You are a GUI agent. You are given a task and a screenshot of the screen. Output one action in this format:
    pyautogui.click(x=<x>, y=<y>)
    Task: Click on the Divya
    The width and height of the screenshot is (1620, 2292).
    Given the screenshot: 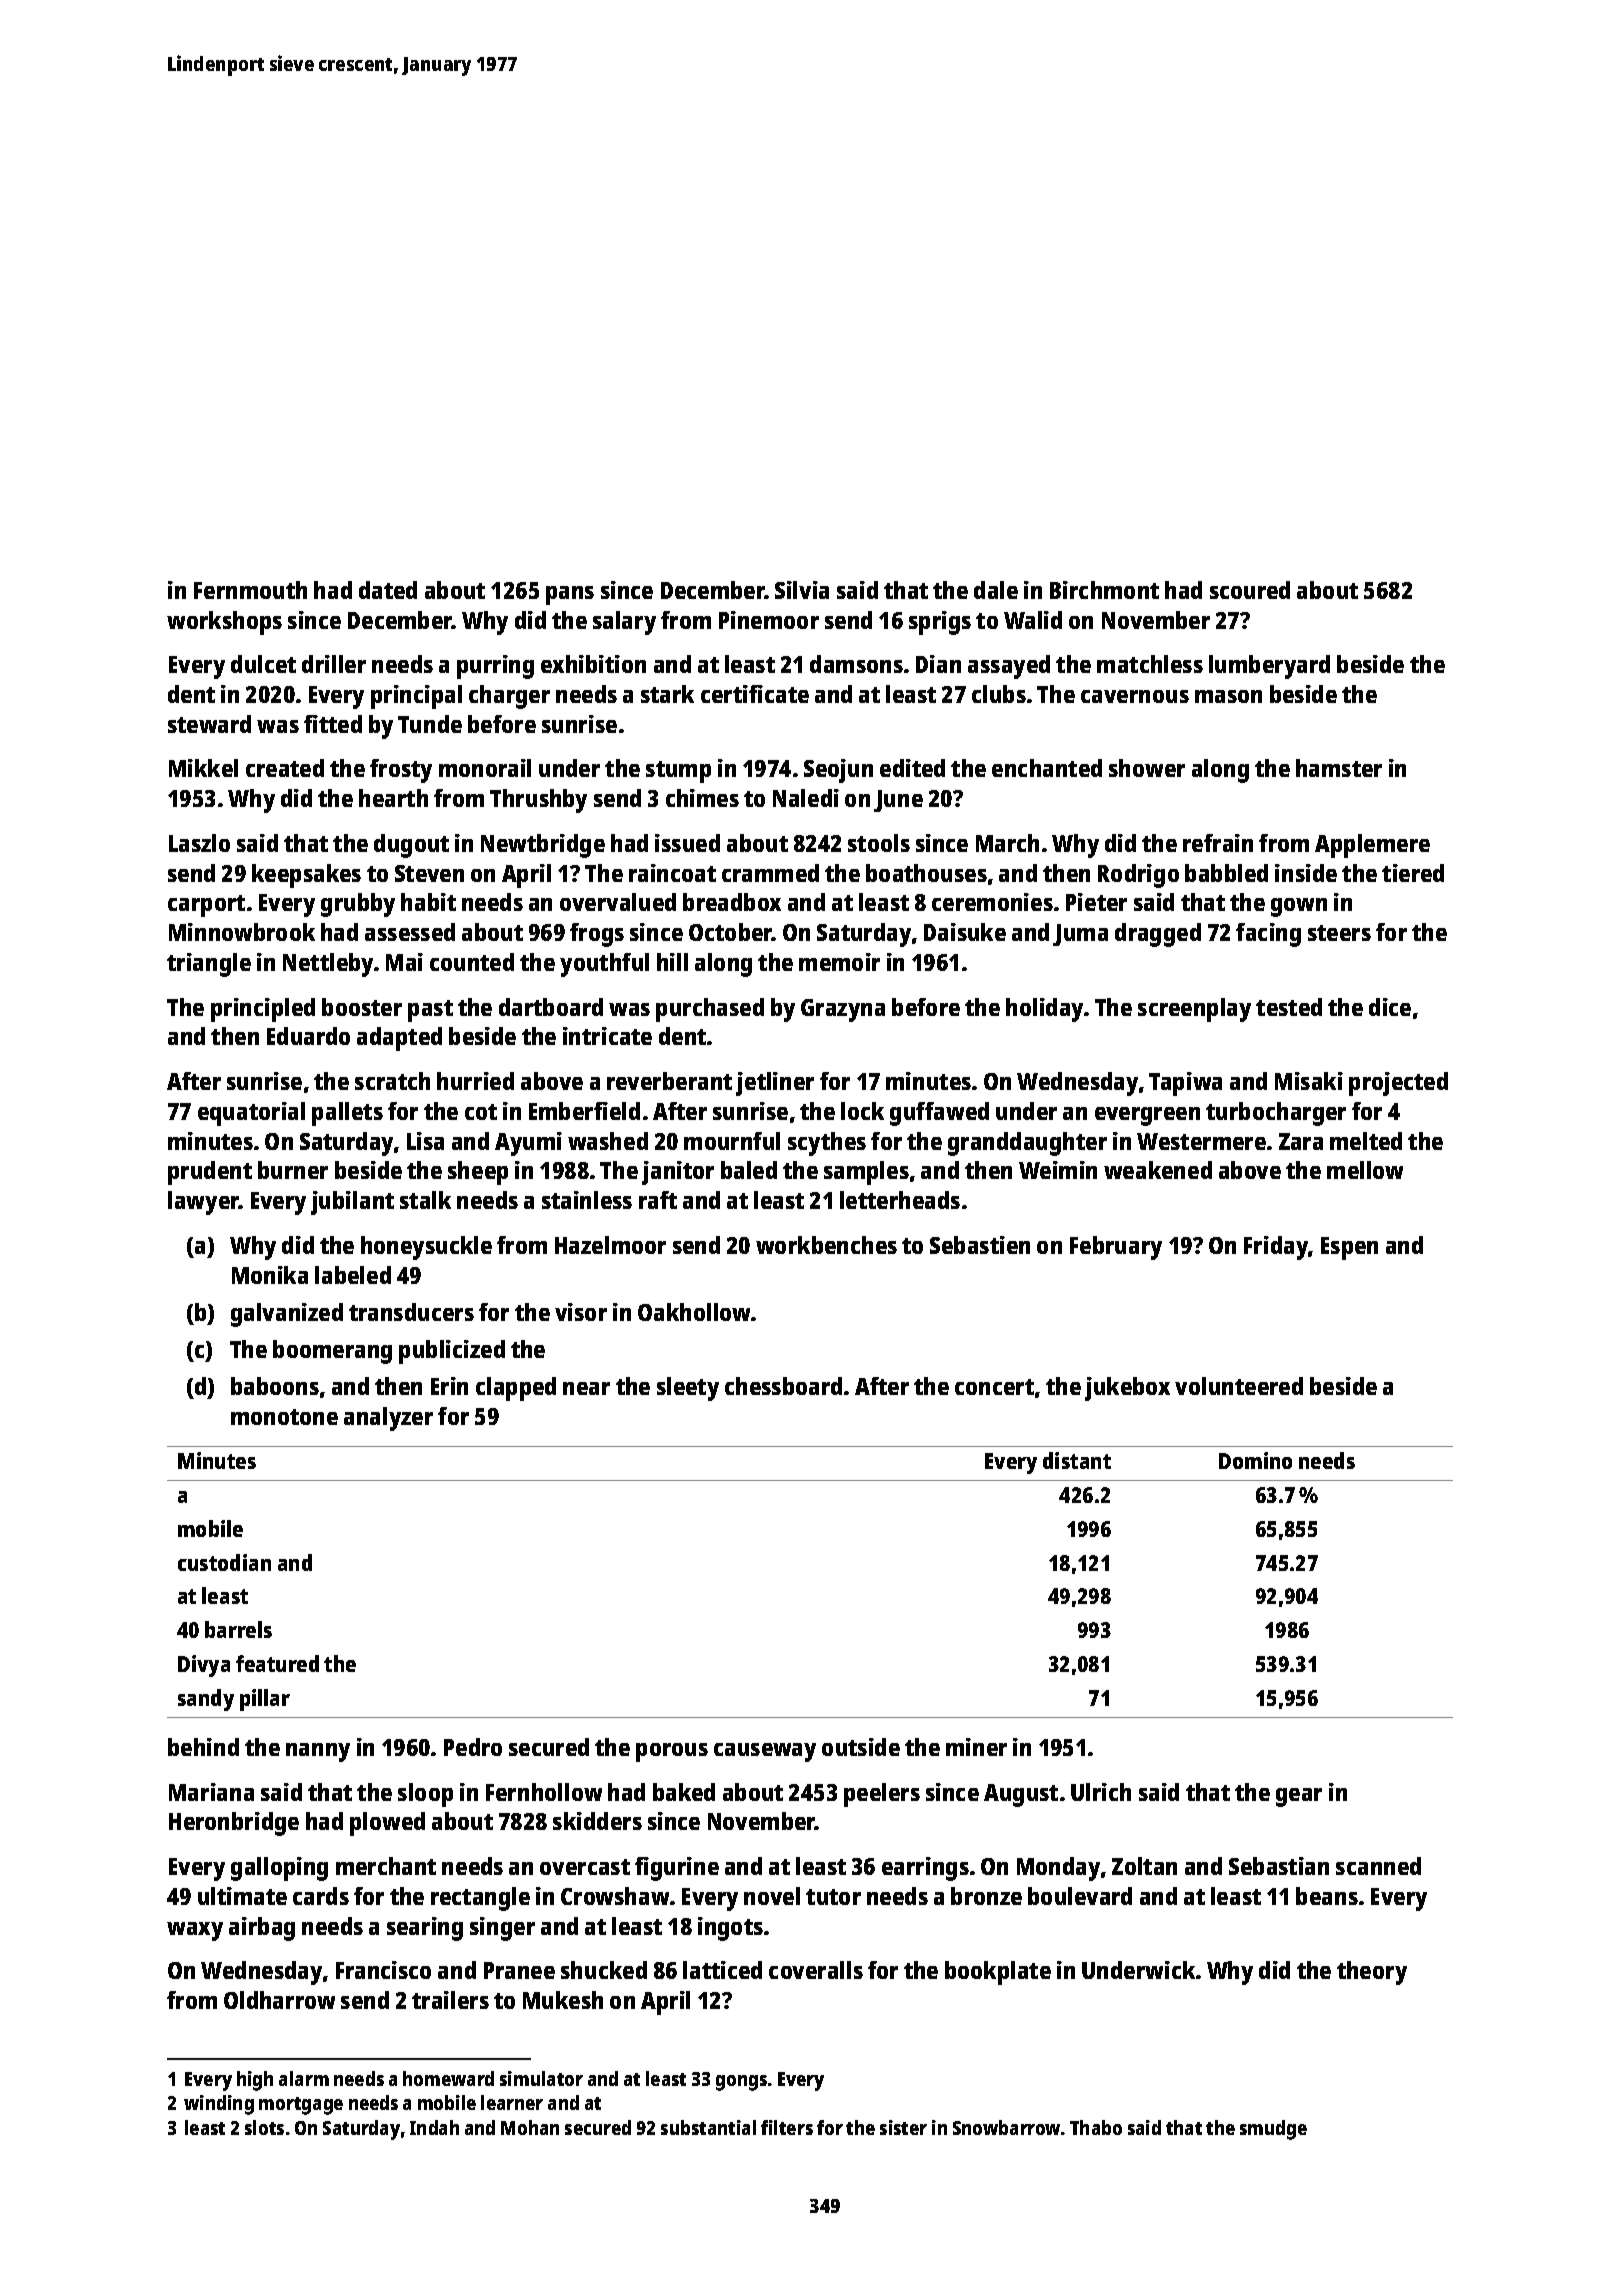 What is the action you would take?
    pyautogui.click(x=204, y=1666)
